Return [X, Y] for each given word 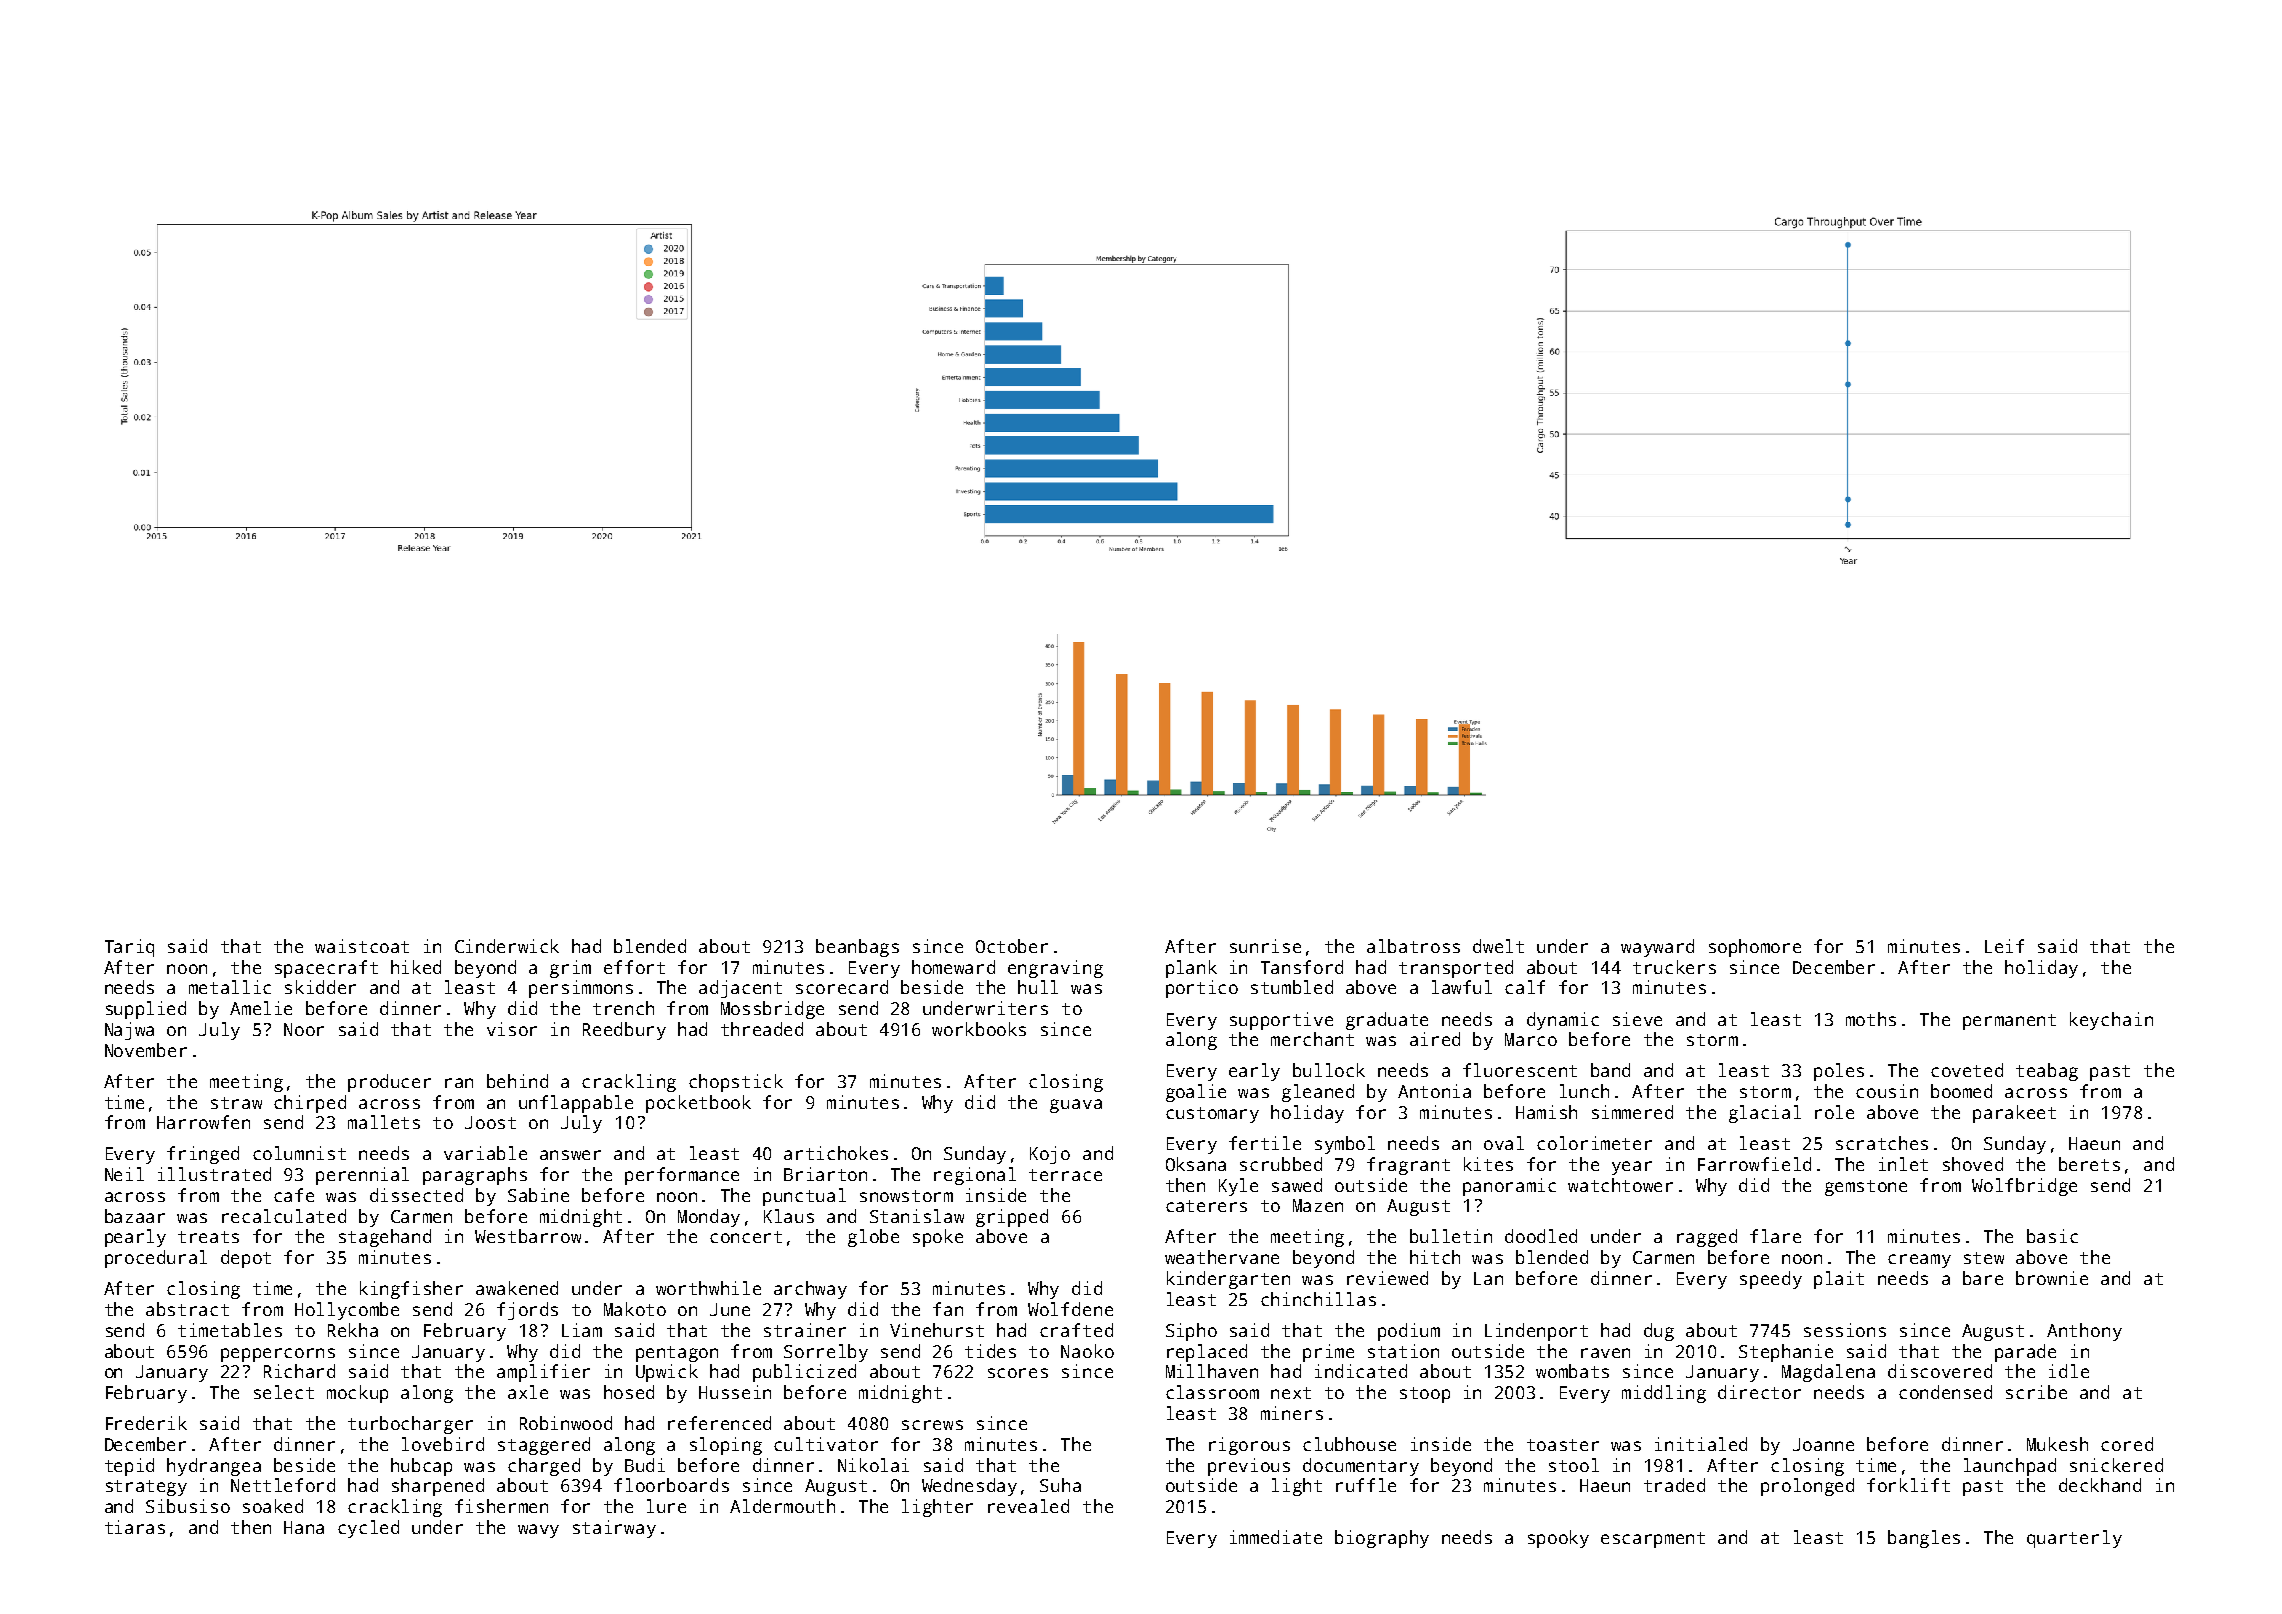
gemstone [1866, 1188]
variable [485, 1153]
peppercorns [278, 1355]
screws [932, 1425]
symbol [1345, 1145]
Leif [2004, 946]
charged [544, 1467]
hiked [416, 967]
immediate [1276, 1537]
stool [1574, 1465]
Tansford [1302, 967]
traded [1674, 1485]
